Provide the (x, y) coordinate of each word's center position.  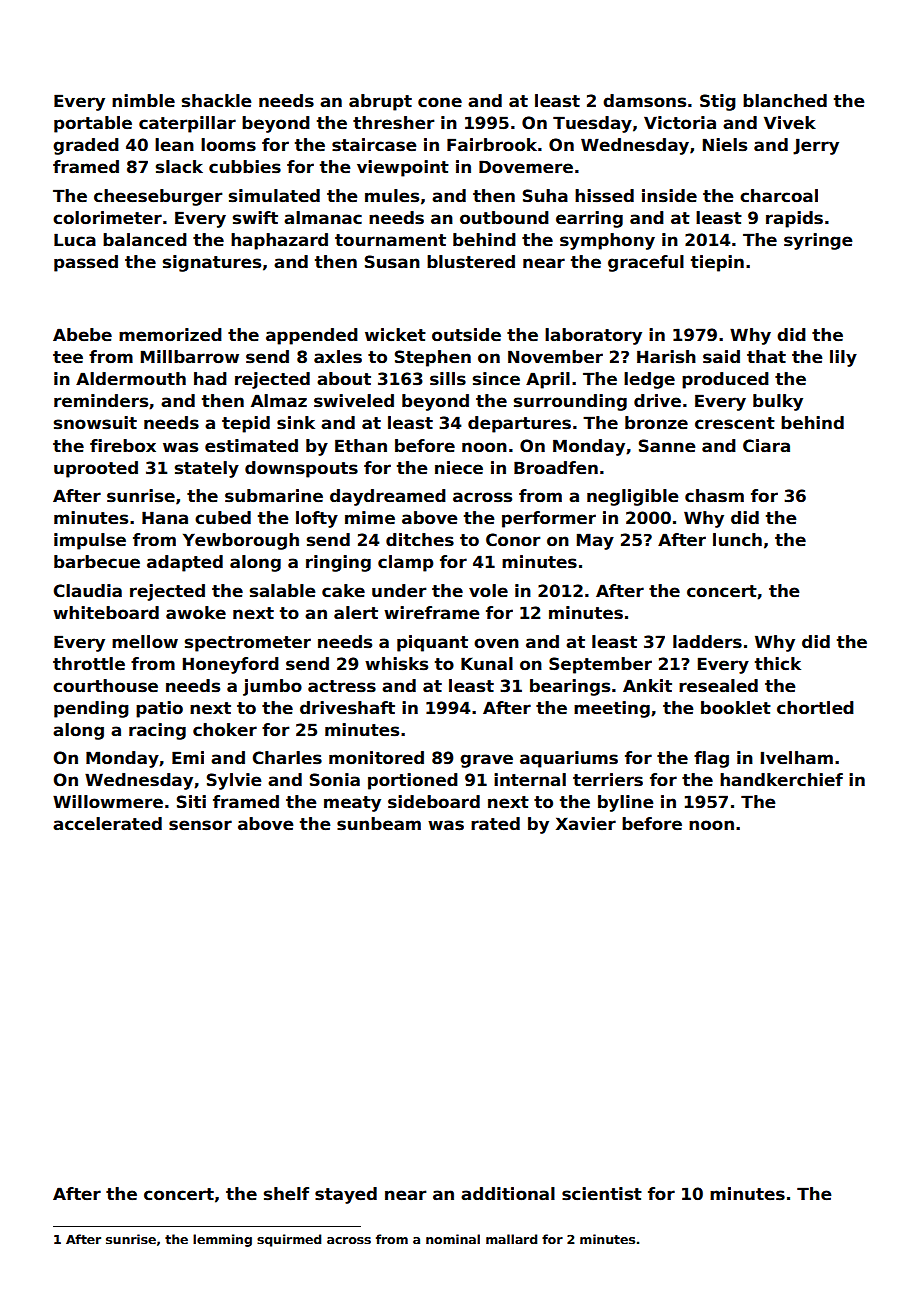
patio (159, 709)
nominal (453, 1239)
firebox (123, 446)
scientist (602, 1194)
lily (843, 358)
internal (530, 780)
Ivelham (797, 758)
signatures (212, 263)
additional (508, 1194)
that (766, 357)
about (344, 379)
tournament (390, 240)
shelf (286, 1194)
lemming (222, 1240)
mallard (511, 1239)
